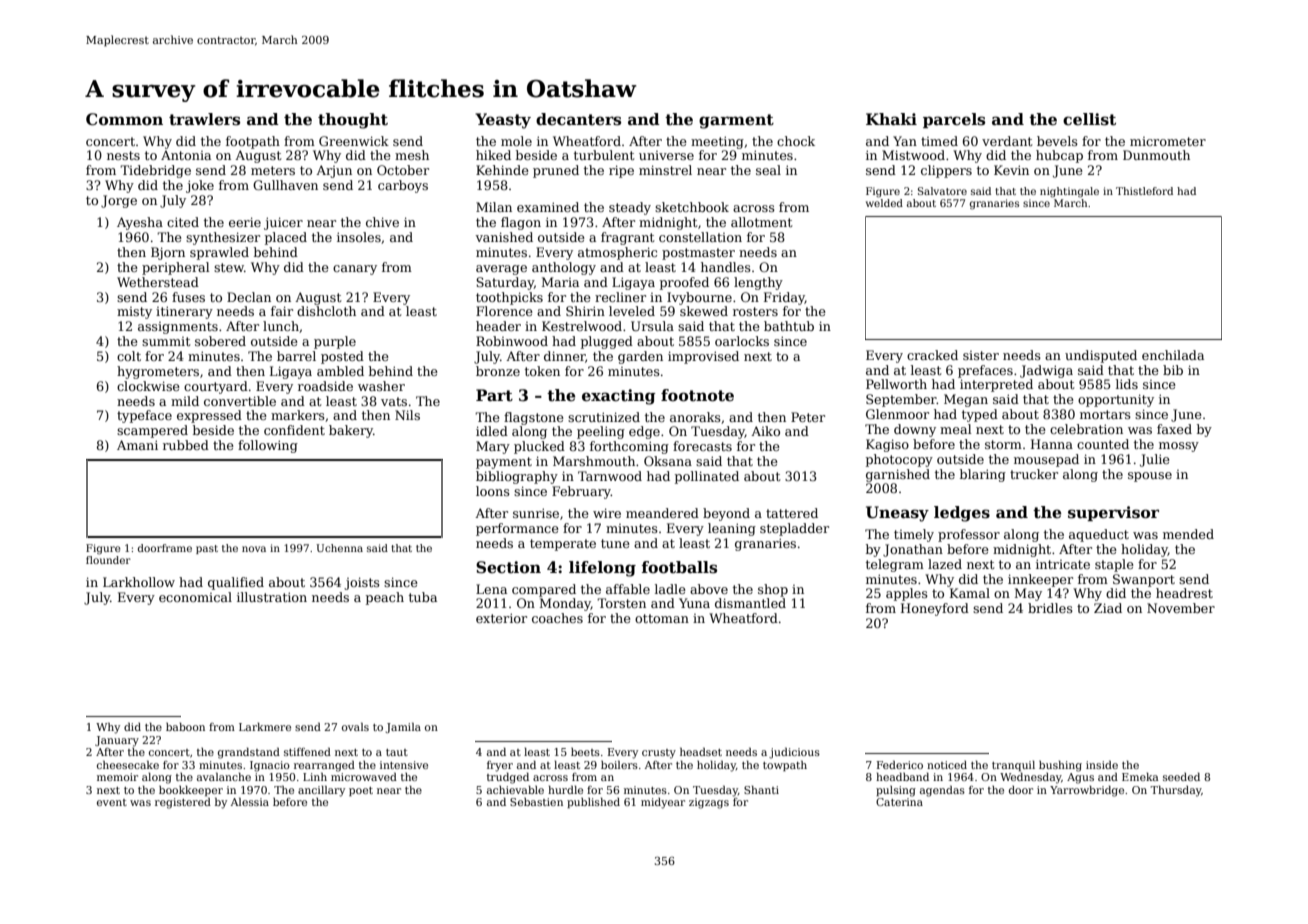  I want to click on Common, so click(124, 119).
